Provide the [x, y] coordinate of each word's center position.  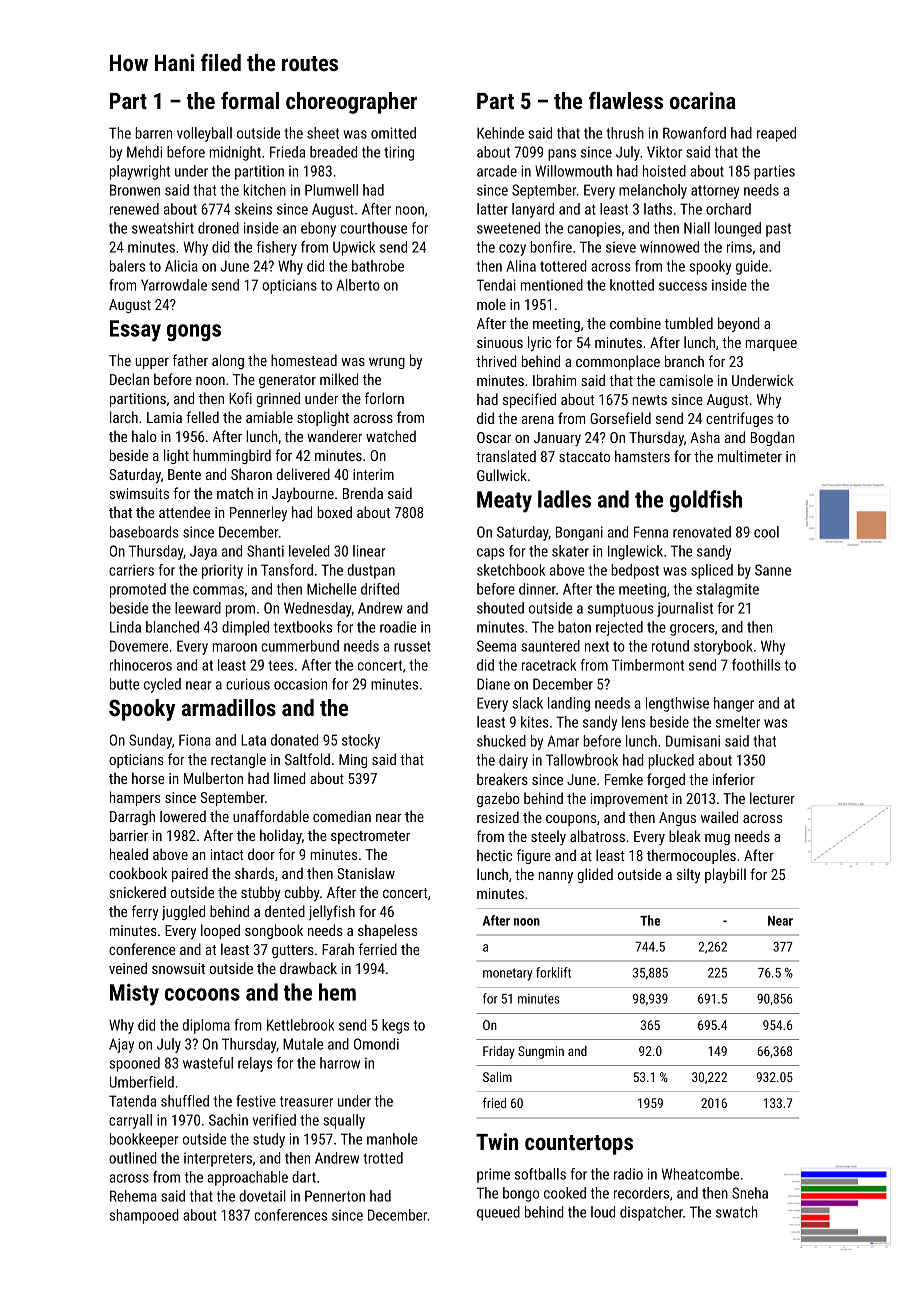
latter [492, 209]
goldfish [706, 501]
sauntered [550, 646]
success [683, 286]
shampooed [144, 1216]
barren [153, 133]
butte [124, 684]
